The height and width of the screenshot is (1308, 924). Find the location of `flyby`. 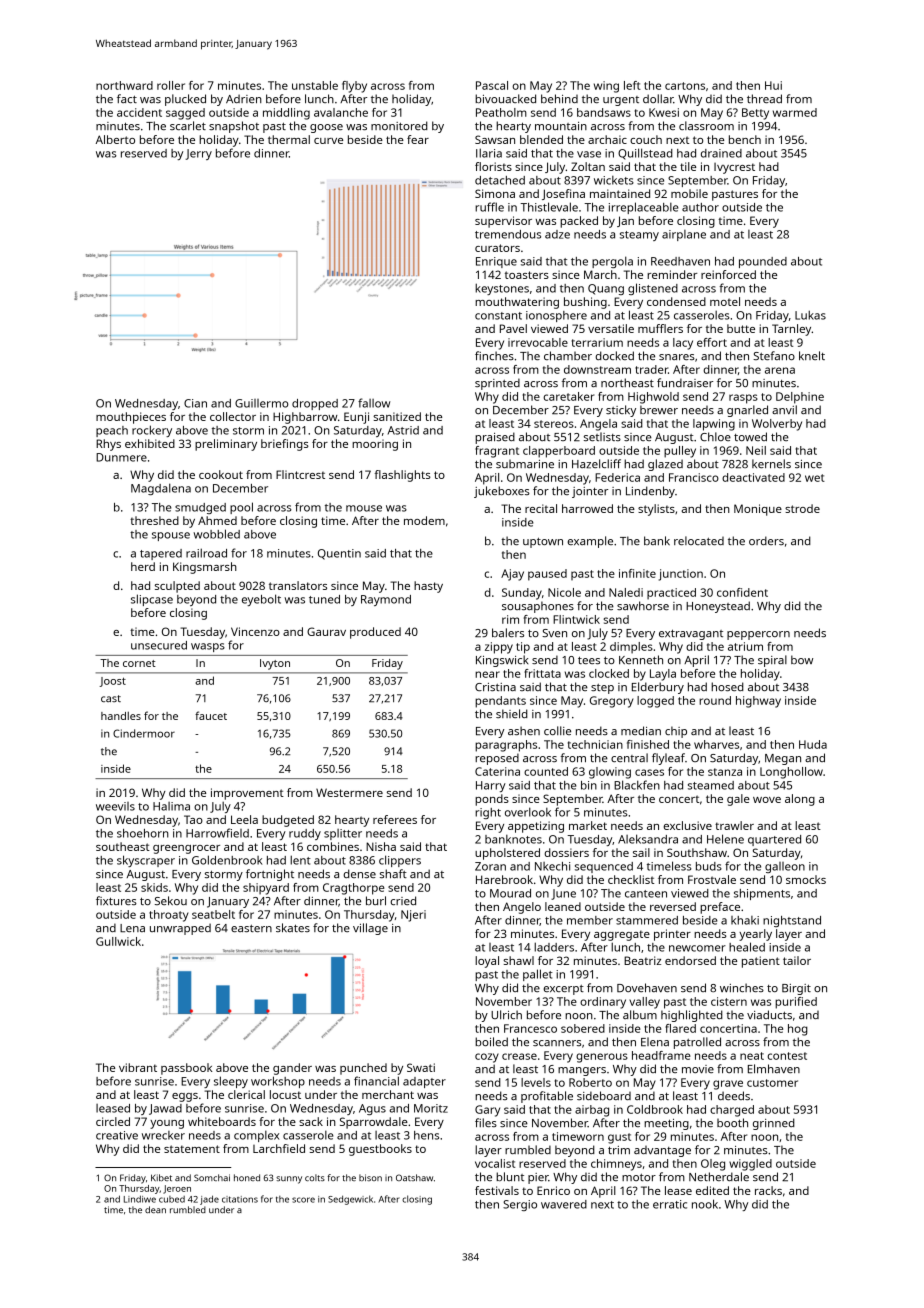

flyby is located at coordinates (354, 87).
